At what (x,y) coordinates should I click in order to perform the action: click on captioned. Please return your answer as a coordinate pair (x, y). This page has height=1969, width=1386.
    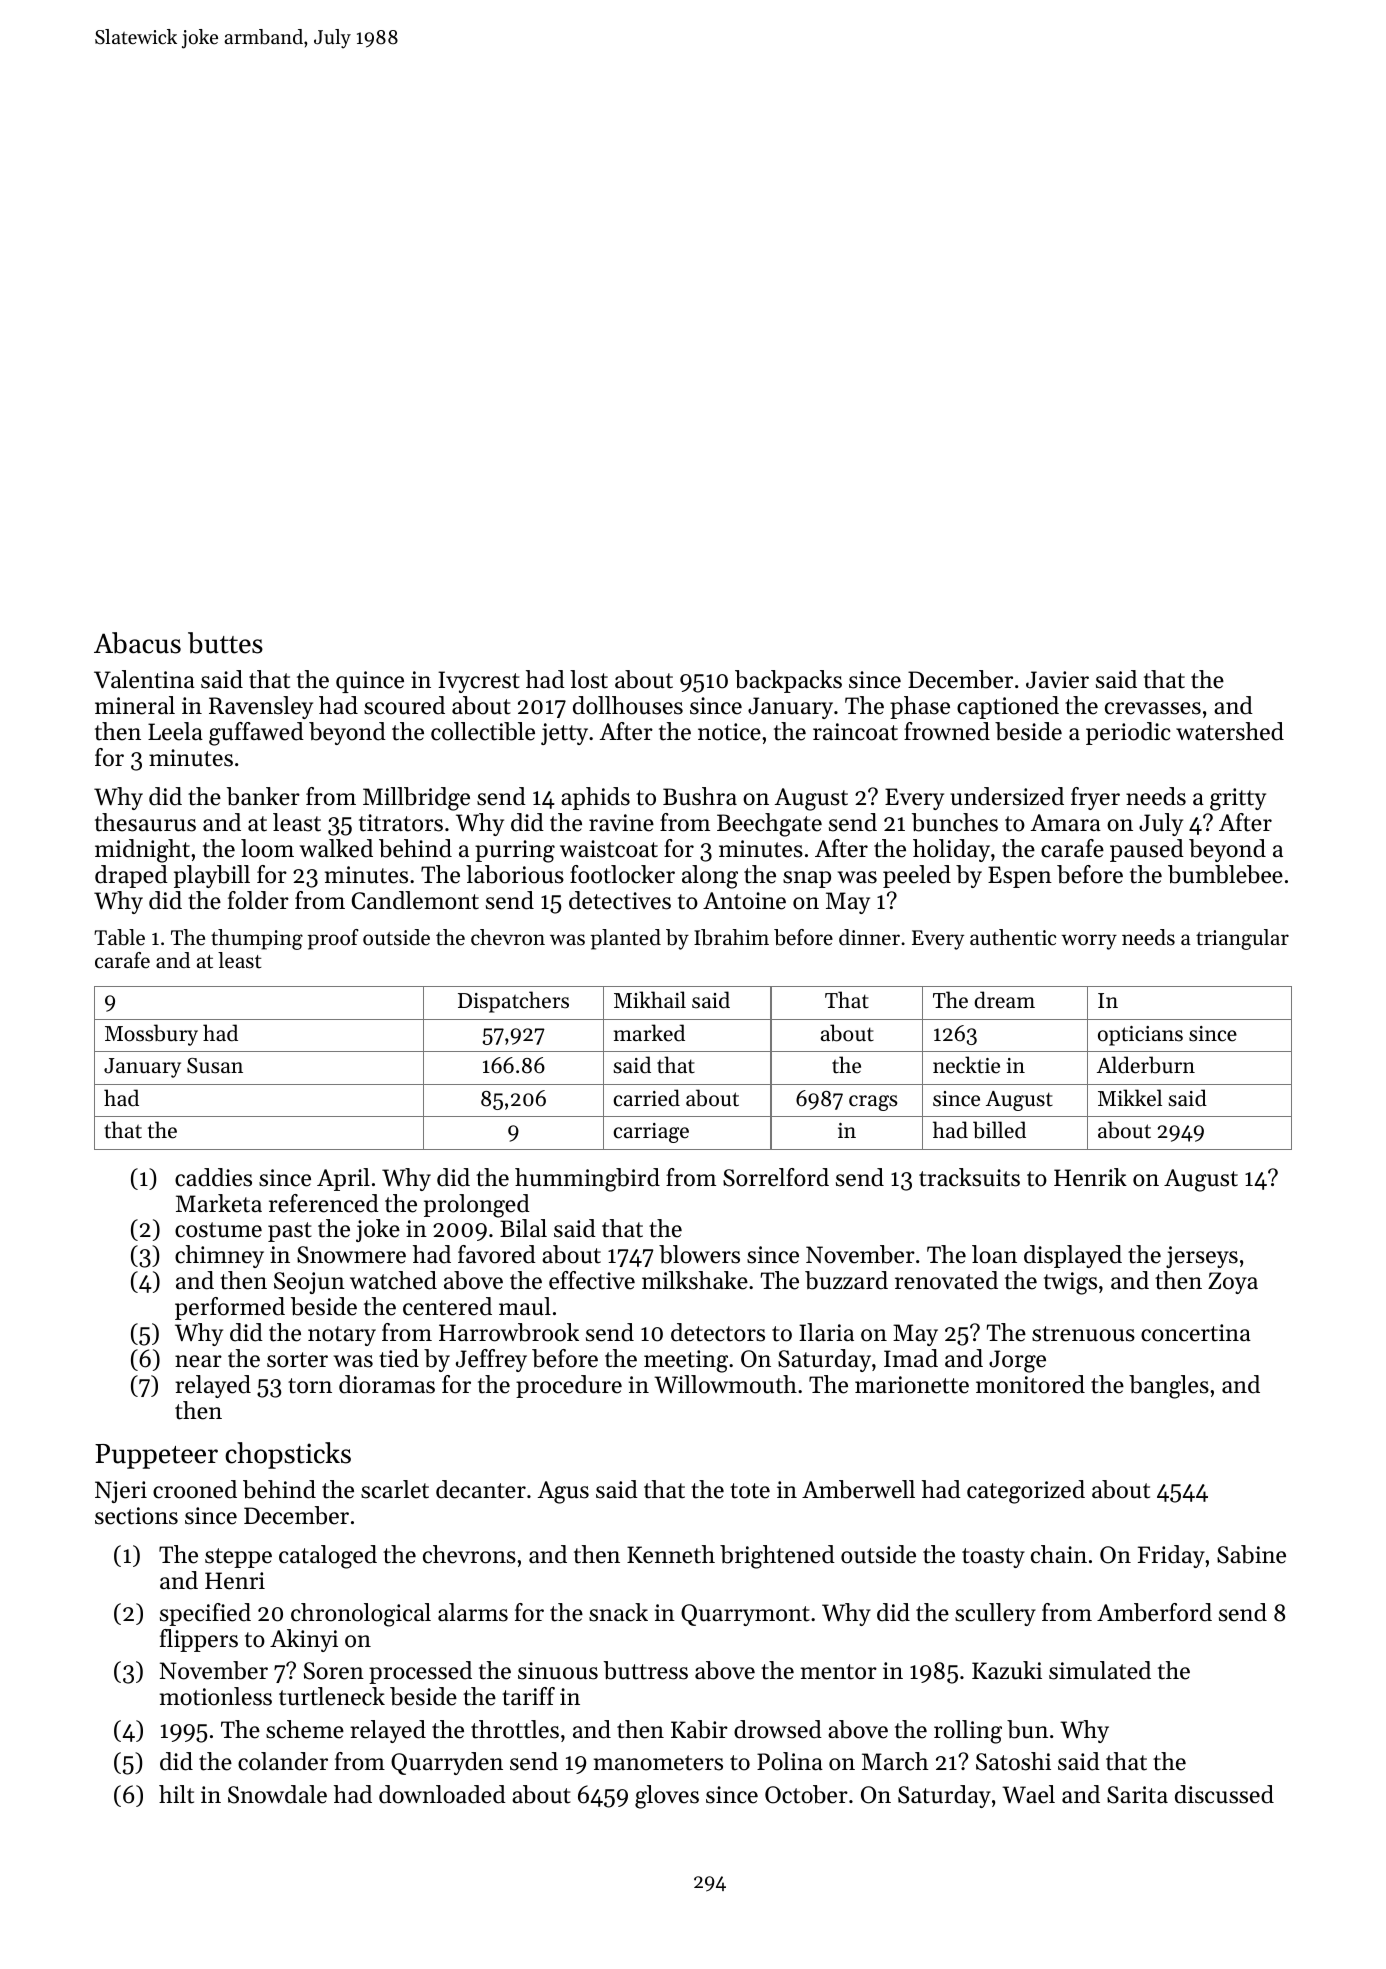
    Looking at the image, I should click on (1008, 707).
